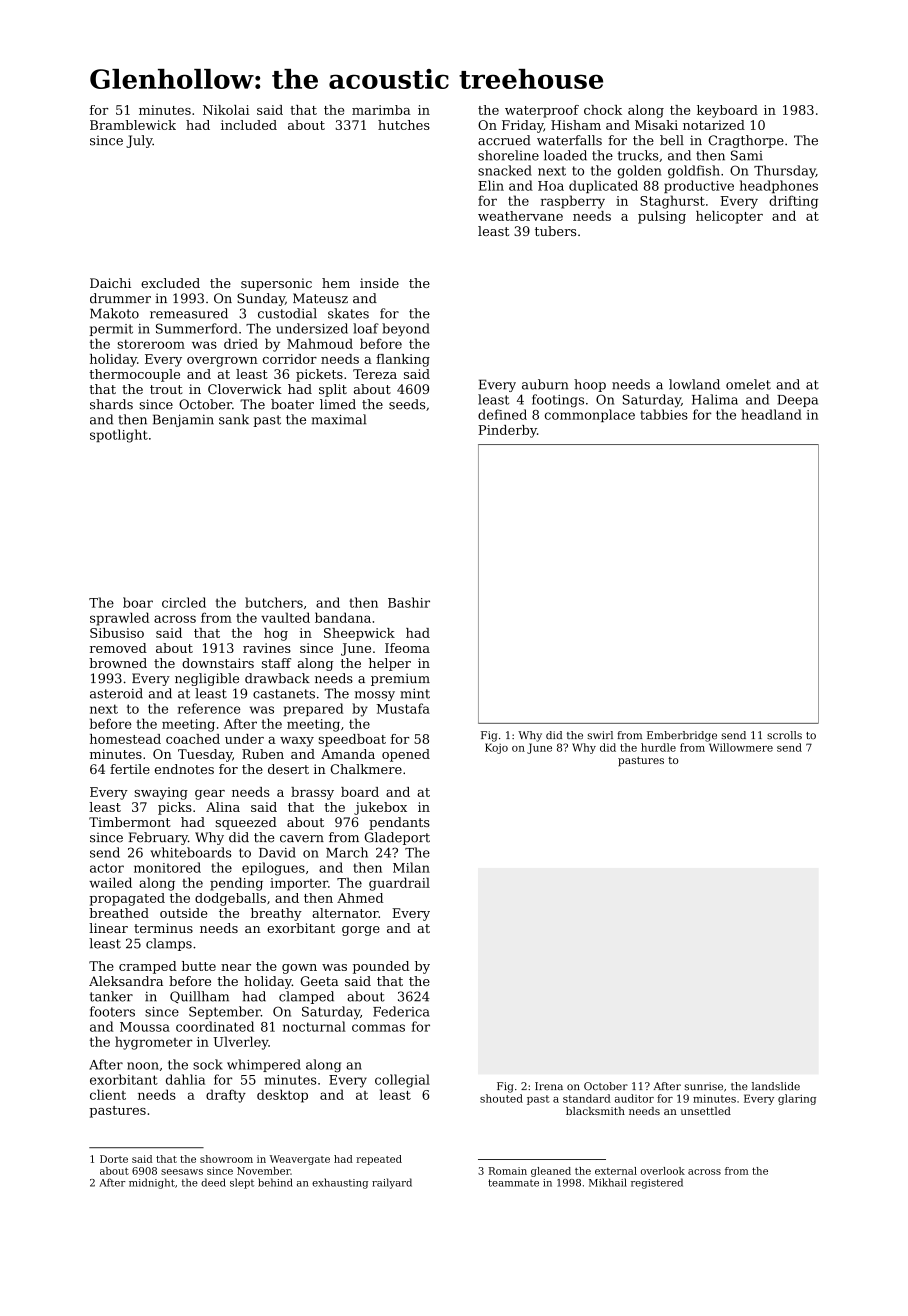 The width and height of the document is (908, 1316). I want to click on notarized, so click(714, 125).
